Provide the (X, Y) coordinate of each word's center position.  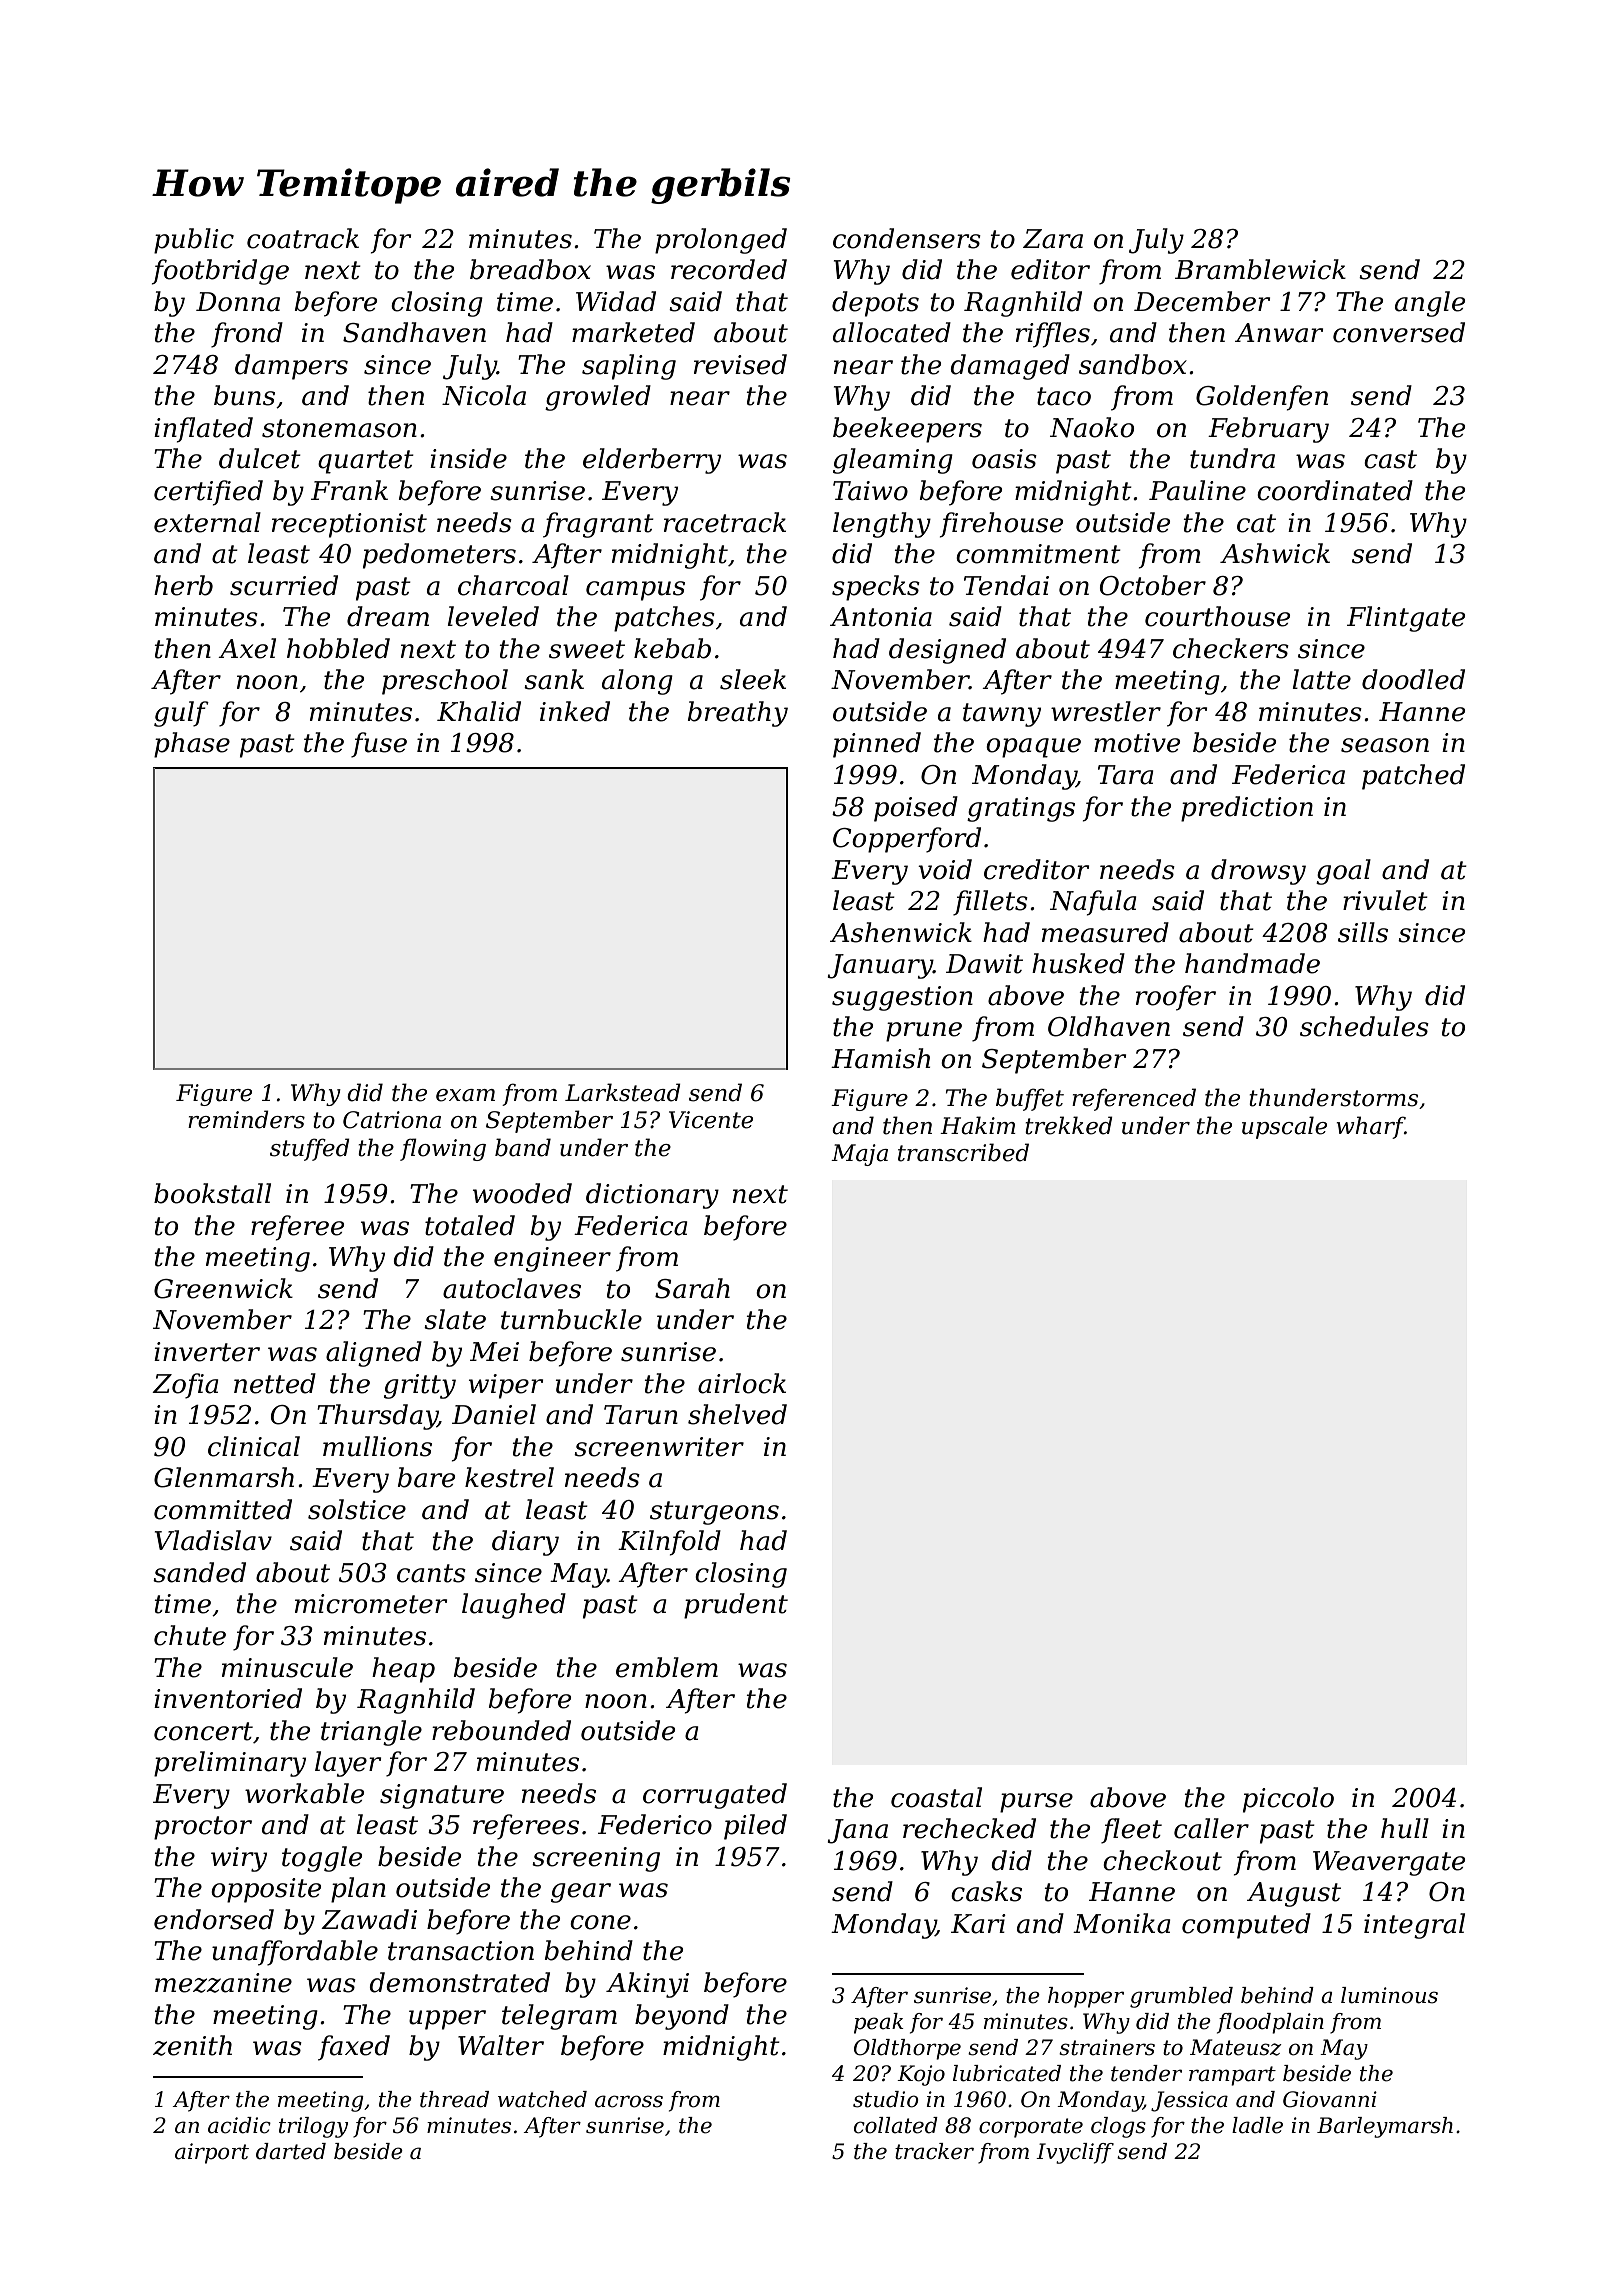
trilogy (313, 2127)
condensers (907, 238)
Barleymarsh (1385, 2127)
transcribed (963, 1152)
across (629, 2101)
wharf (1370, 1127)
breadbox (530, 269)
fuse (379, 745)
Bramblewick (1260, 269)
